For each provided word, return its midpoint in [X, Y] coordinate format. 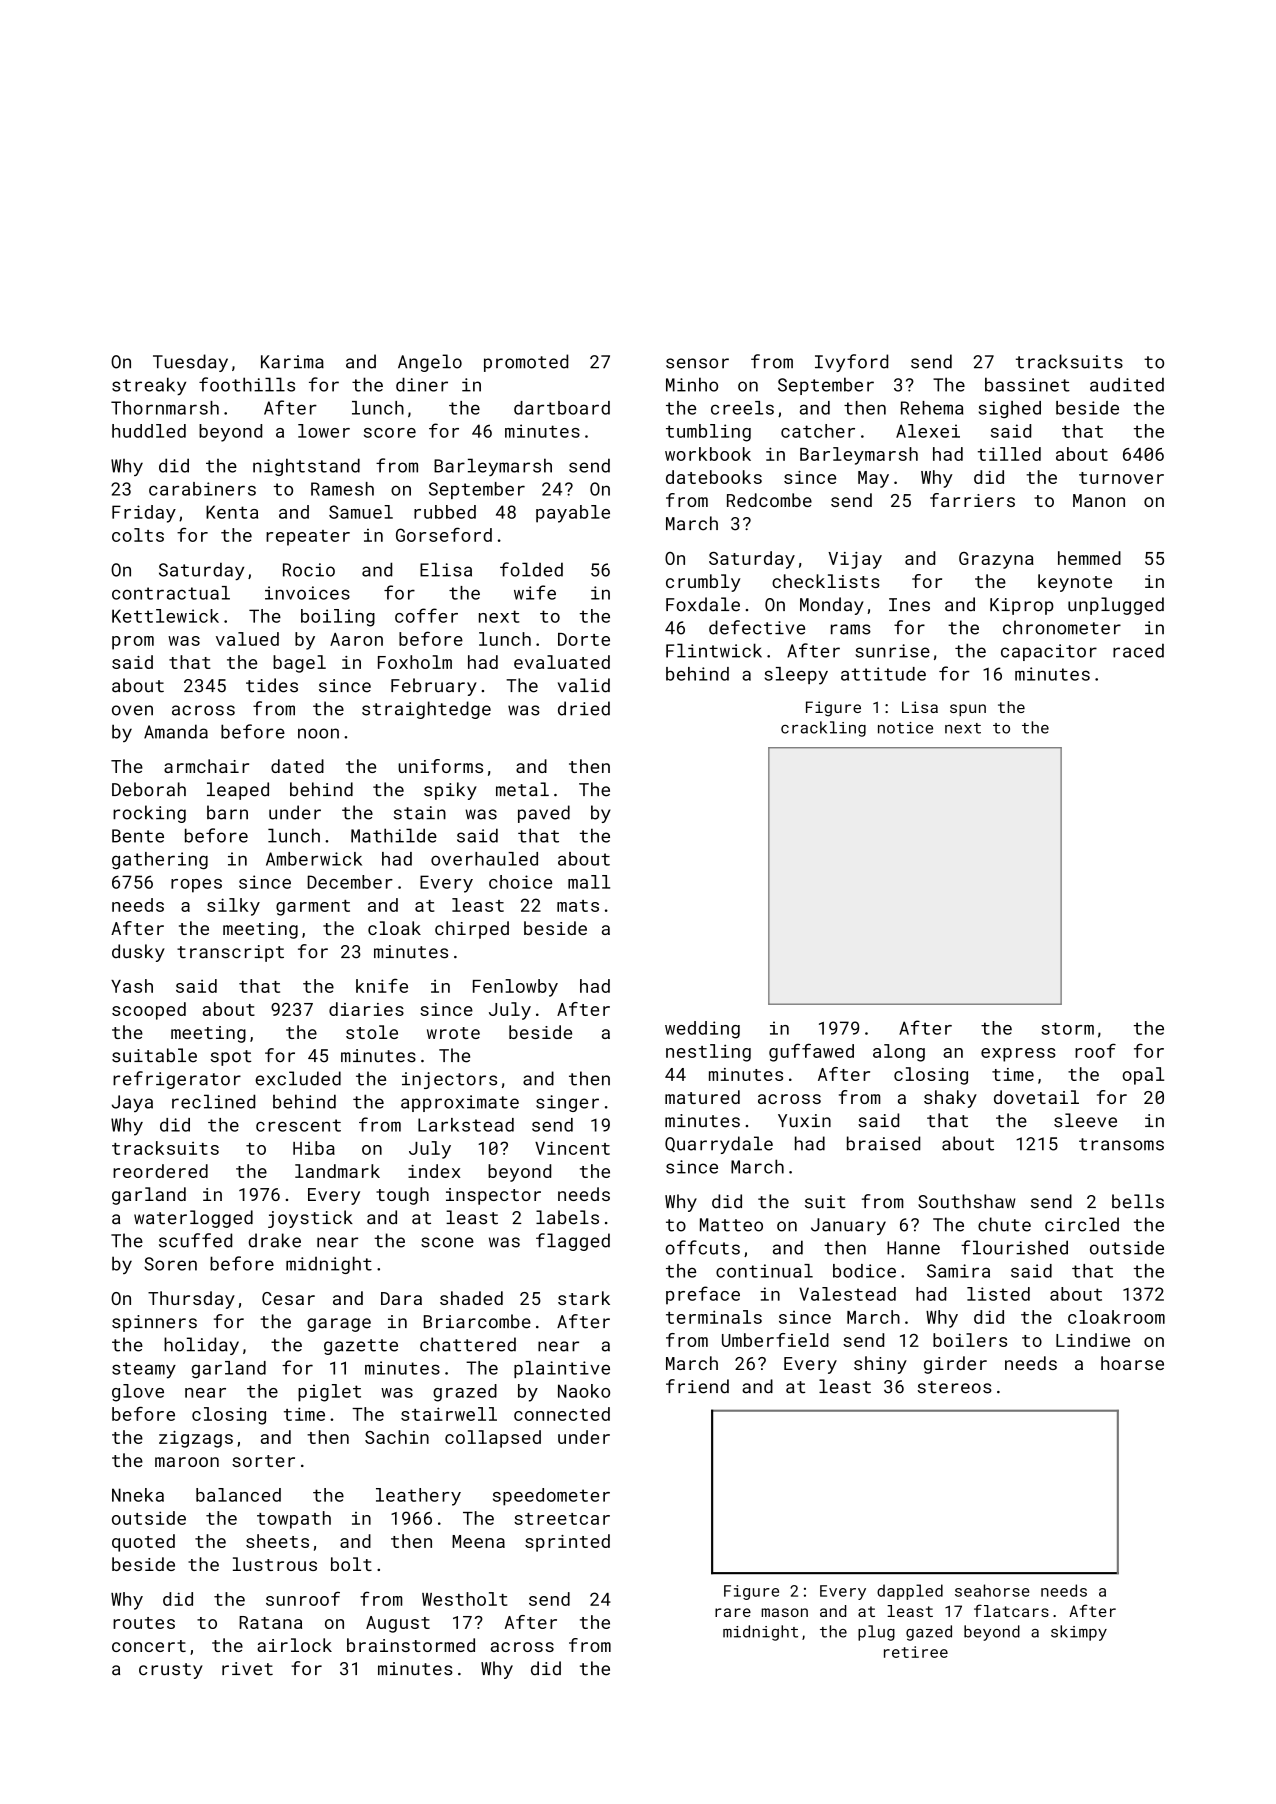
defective [757, 627]
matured [702, 1097]
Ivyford [851, 363]
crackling [823, 729]
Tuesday [190, 363]
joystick [310, 1219]
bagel [299, 664]
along [899, 1053]
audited [1127, 384]
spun [968, 710]
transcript [230, 953]
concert [149, 1646]
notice [905, 728]
